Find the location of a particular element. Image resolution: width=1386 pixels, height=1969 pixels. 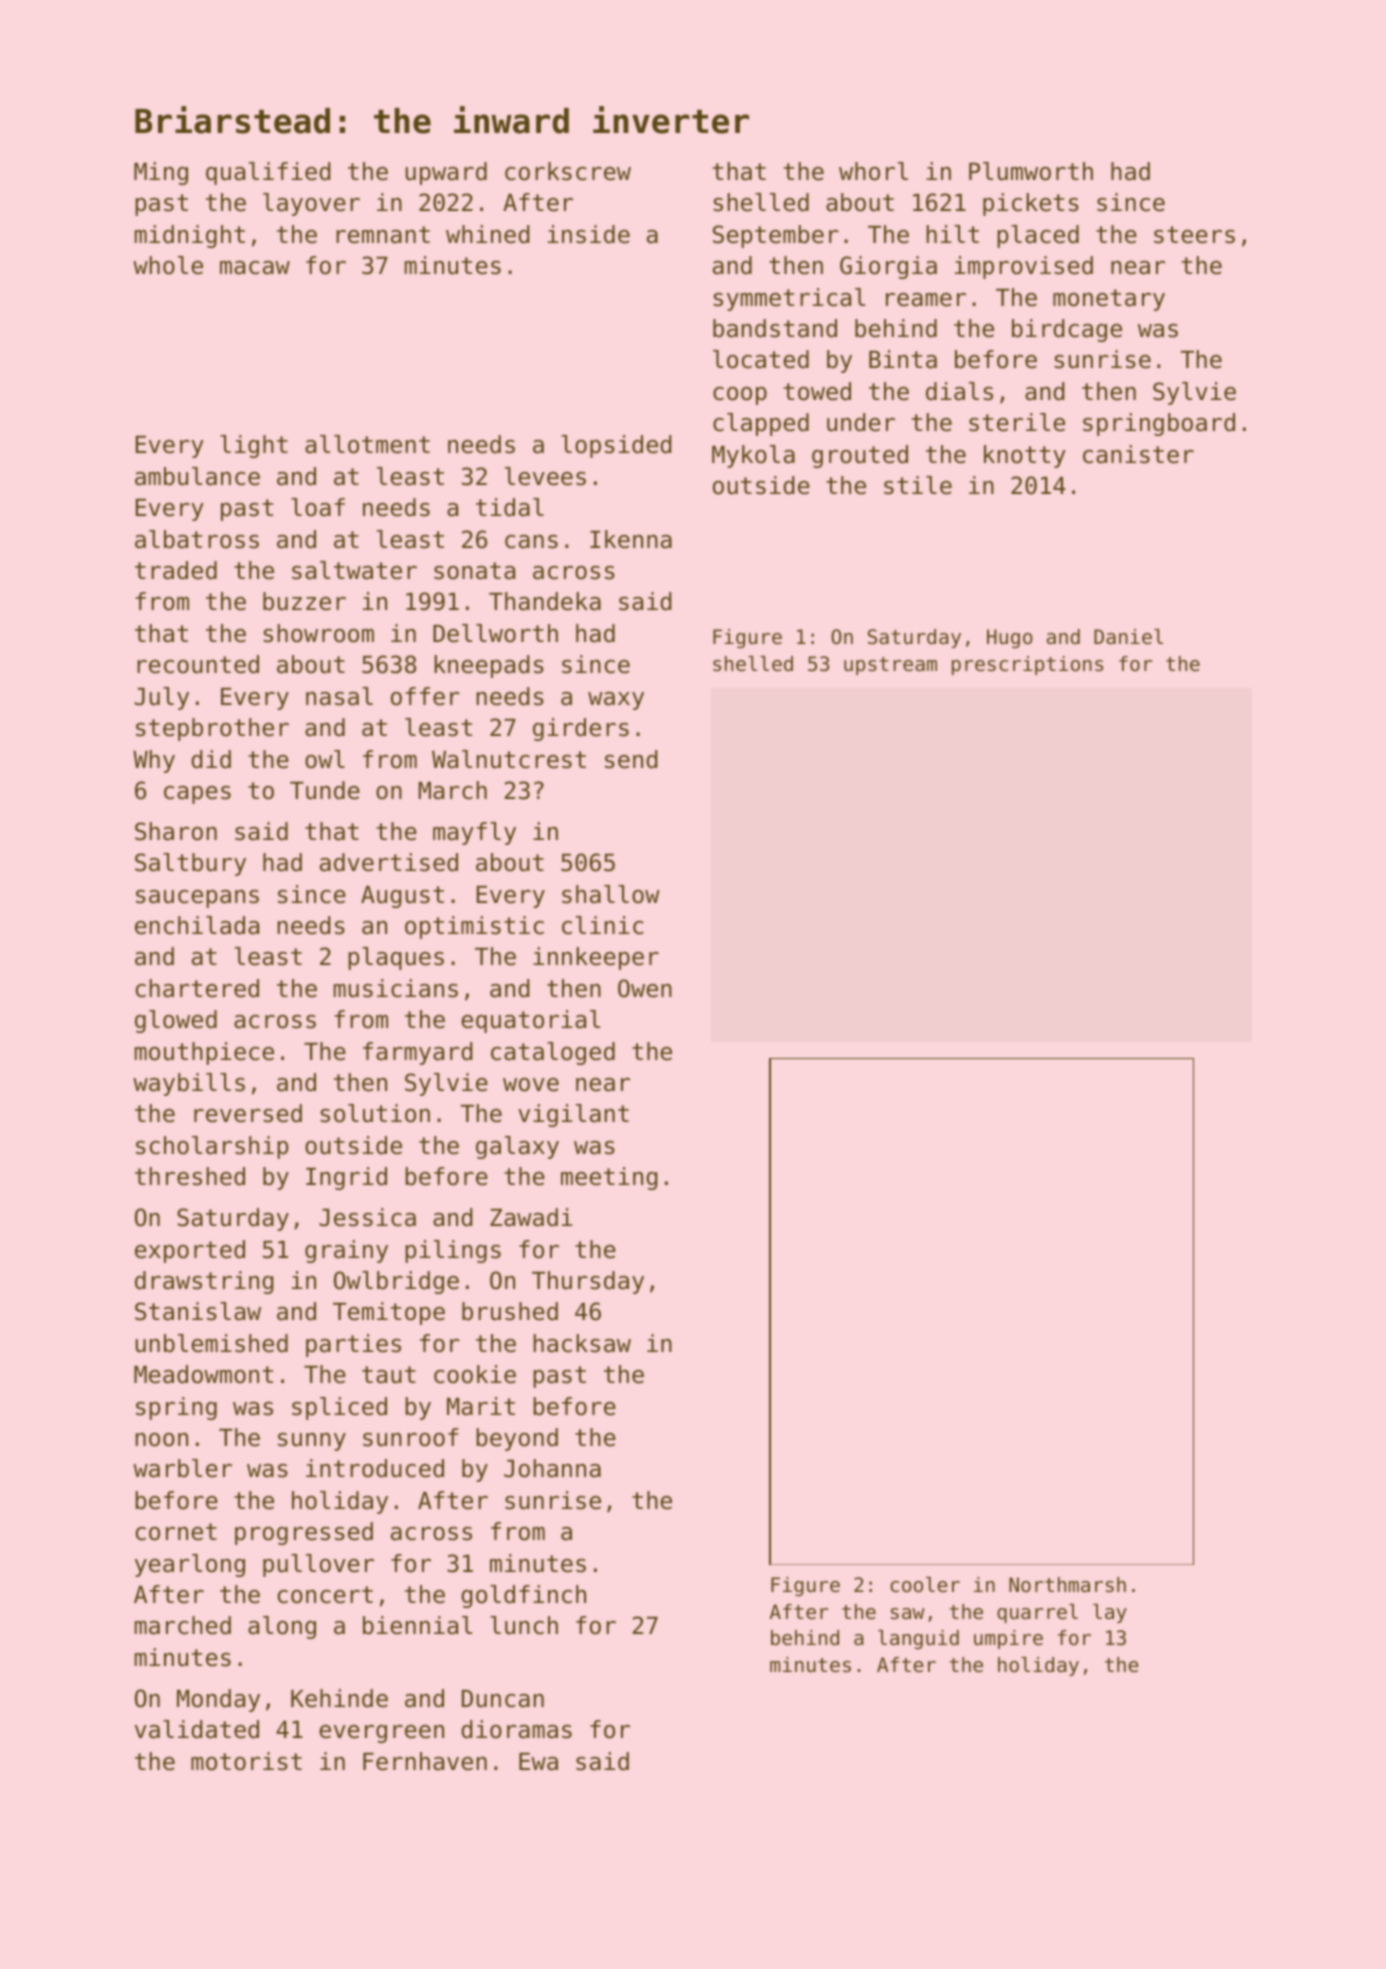

macaw is located at coordinates (255, 268).
